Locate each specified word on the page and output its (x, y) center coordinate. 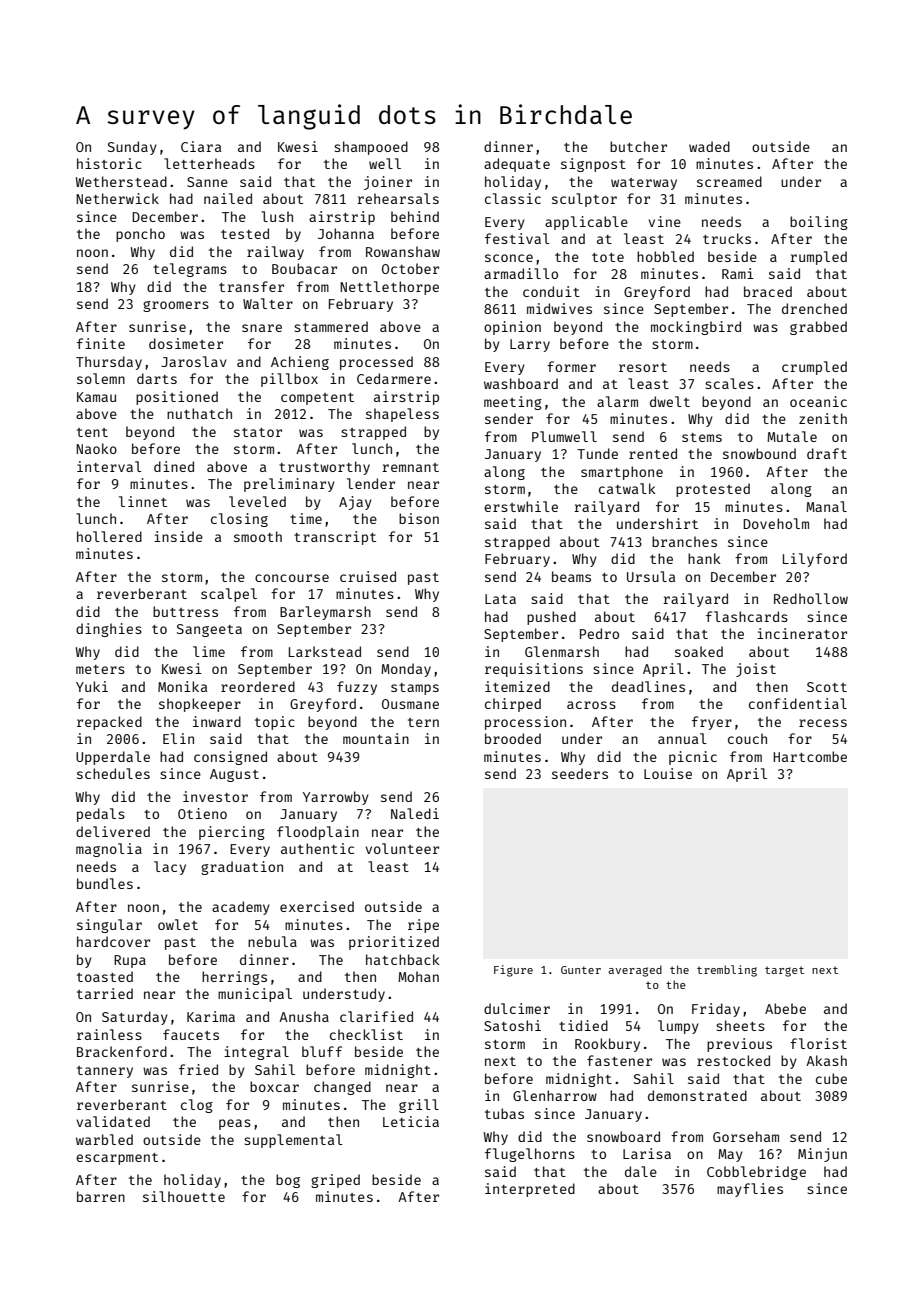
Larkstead (325, 651)
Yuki (92, 686)
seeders (580, 773)
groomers (176, 306)
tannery (105, 1072)
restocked (733, 1060)
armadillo (521, 273)
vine (664, 221)
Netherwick (117, 198)
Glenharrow (555, 1095)
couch (747, 738)
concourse (292, 578)
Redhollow (811, 598)
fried (198, 1069)
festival (517, 238)
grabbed (818, 328)
